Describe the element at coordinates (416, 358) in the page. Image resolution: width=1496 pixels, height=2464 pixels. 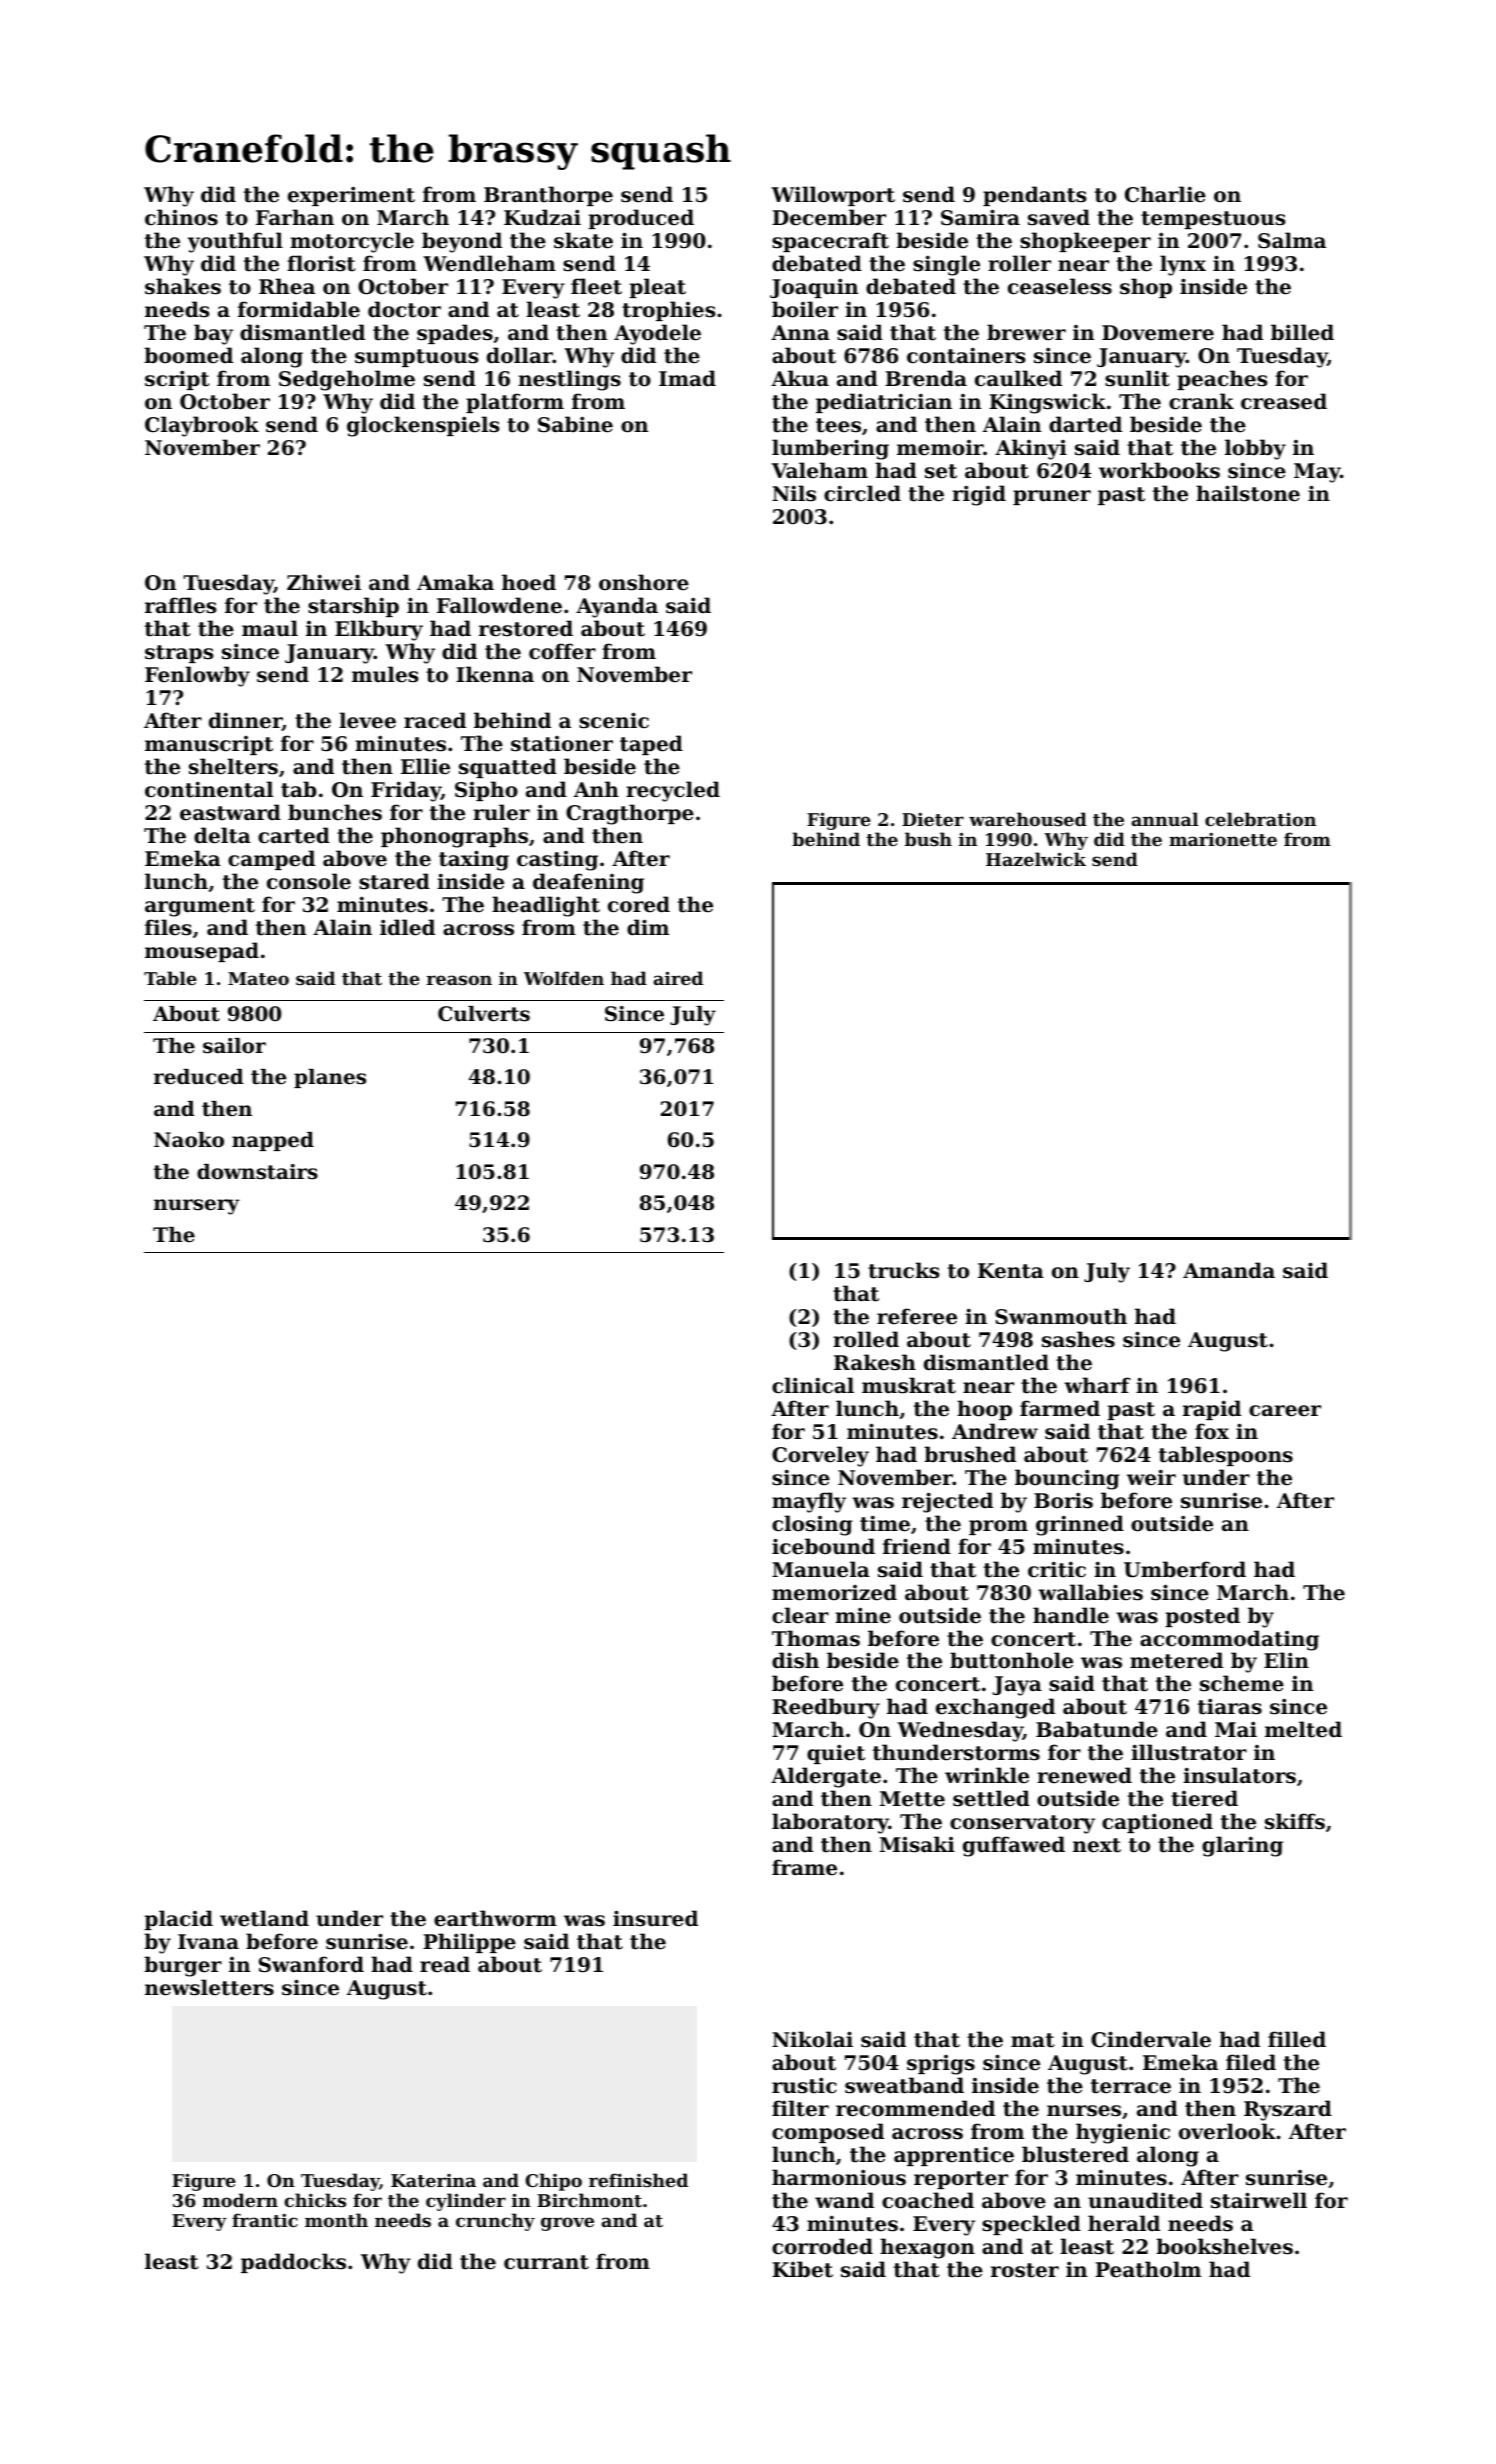
I see `sumptuous` at that location.
